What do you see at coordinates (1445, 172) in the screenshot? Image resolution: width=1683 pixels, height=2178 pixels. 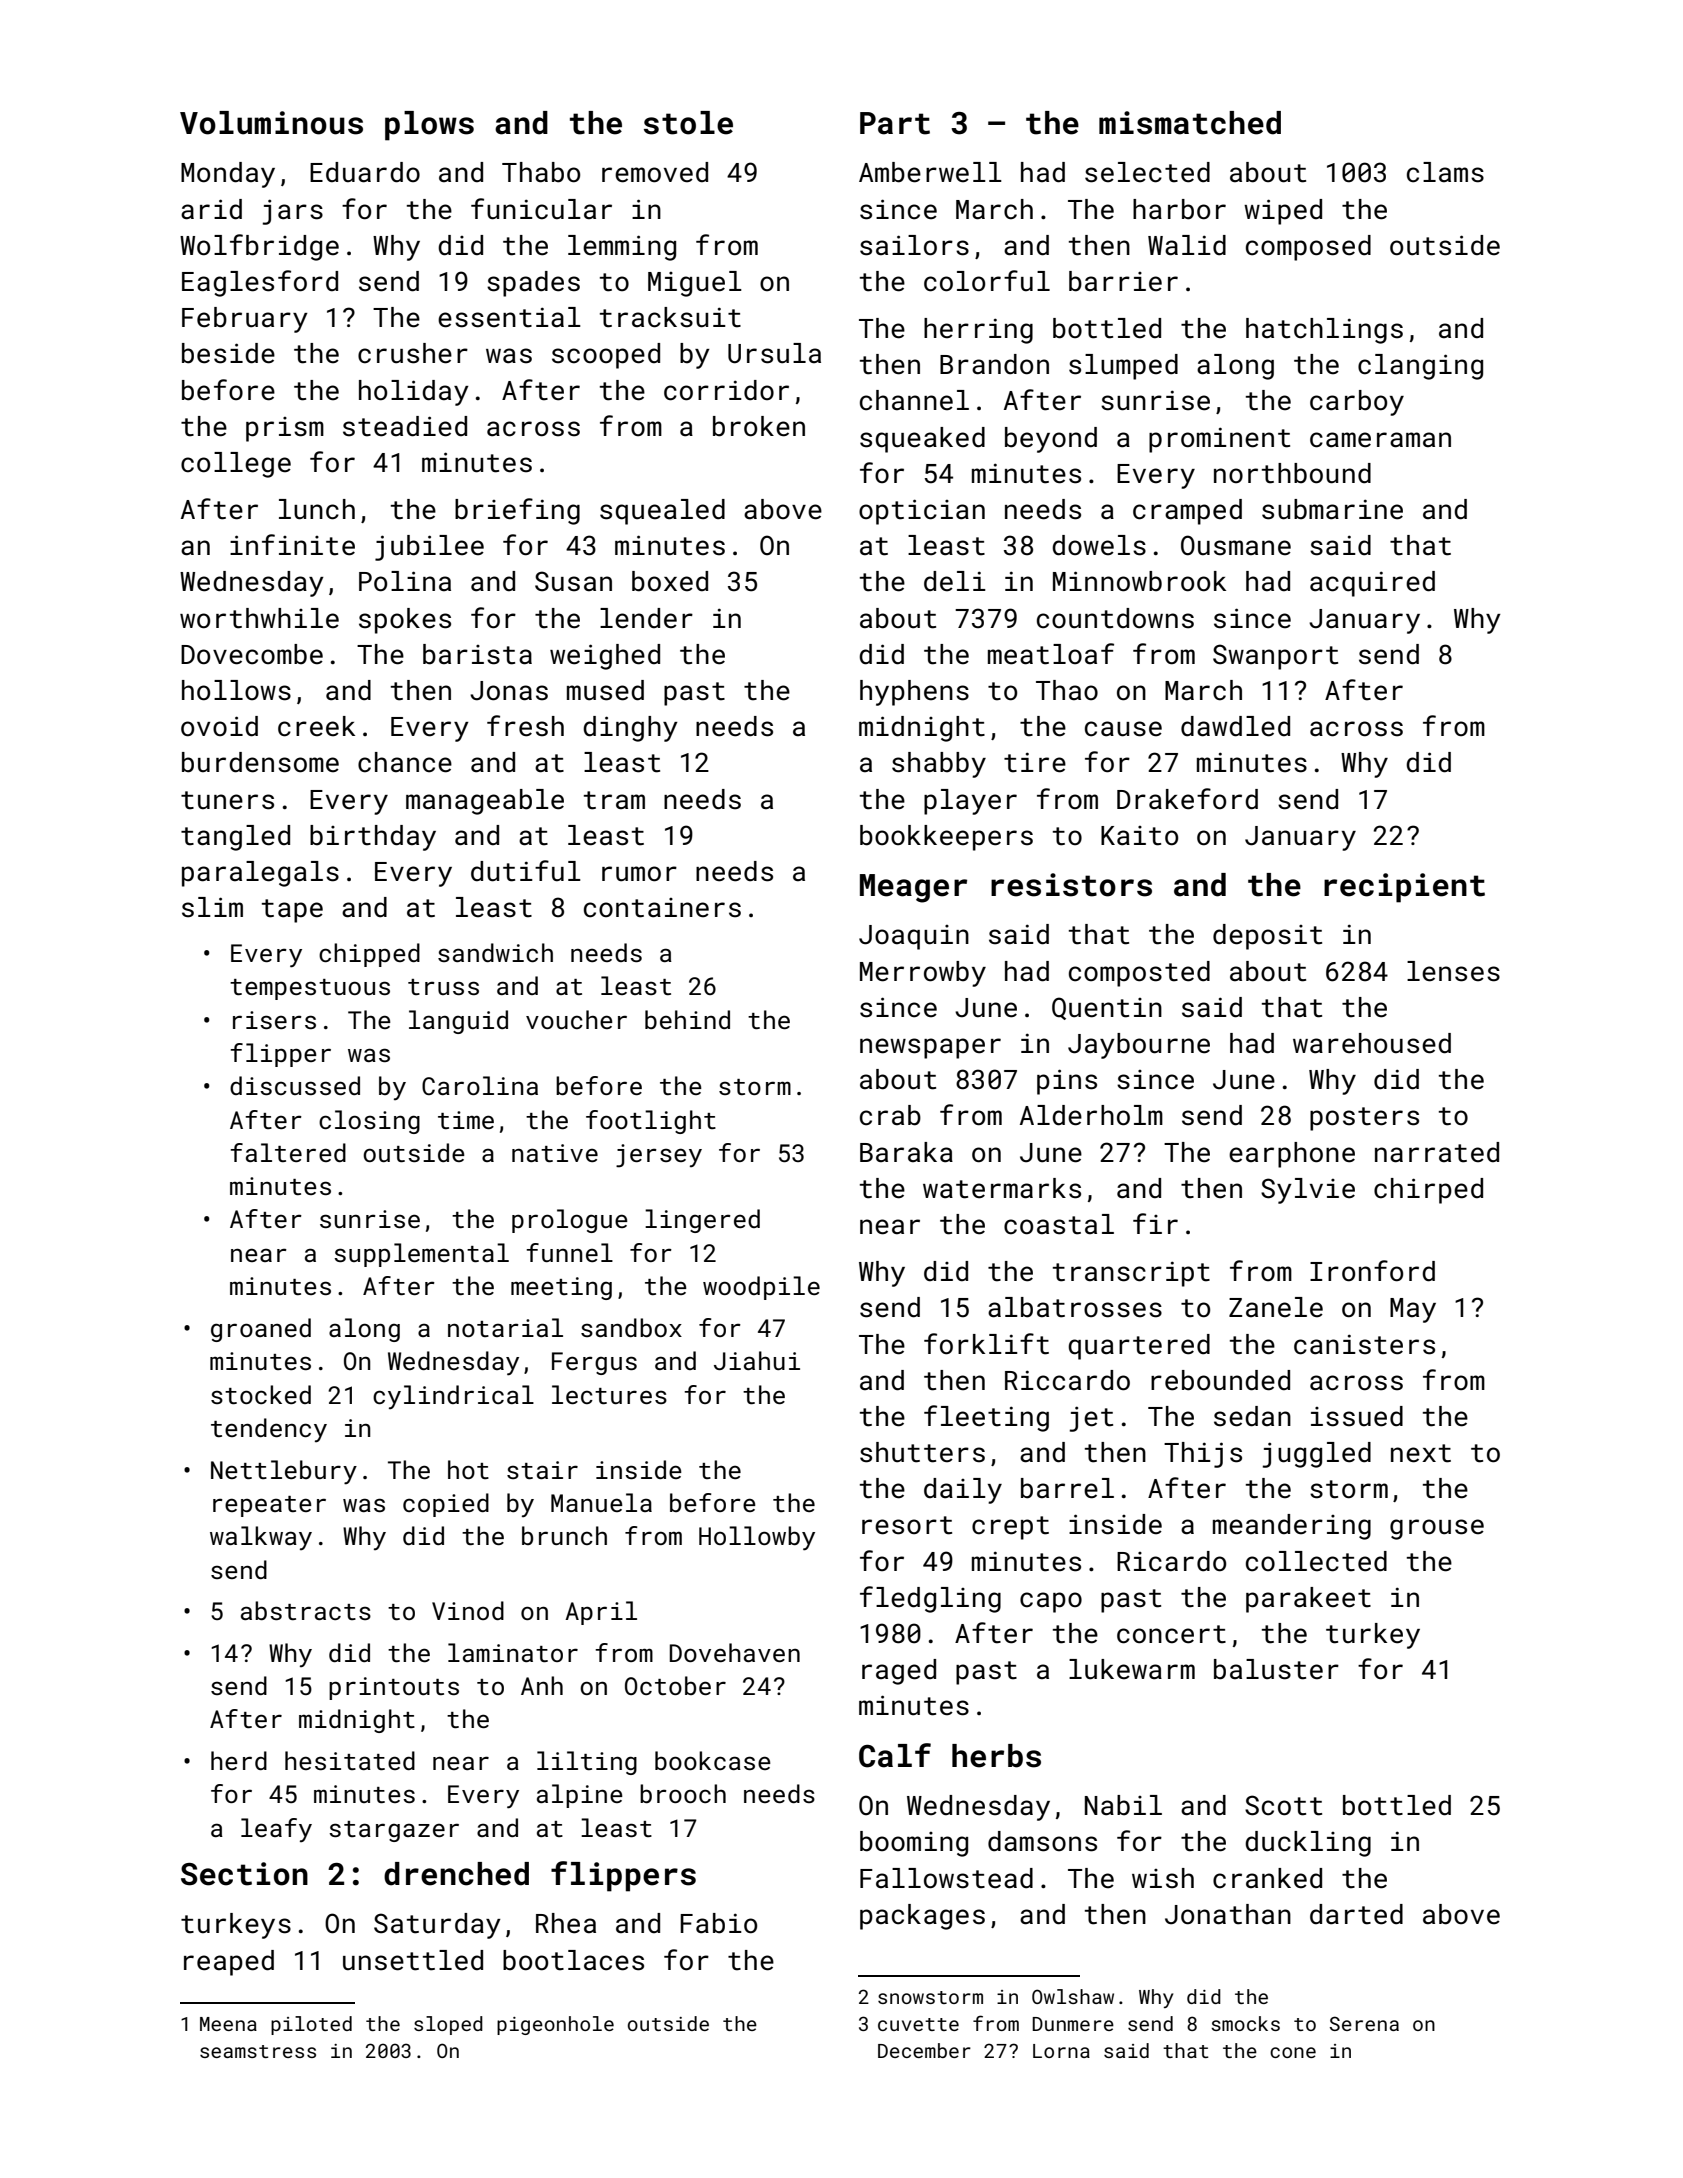 I see `clams` at bounding box center [1445, 172].
